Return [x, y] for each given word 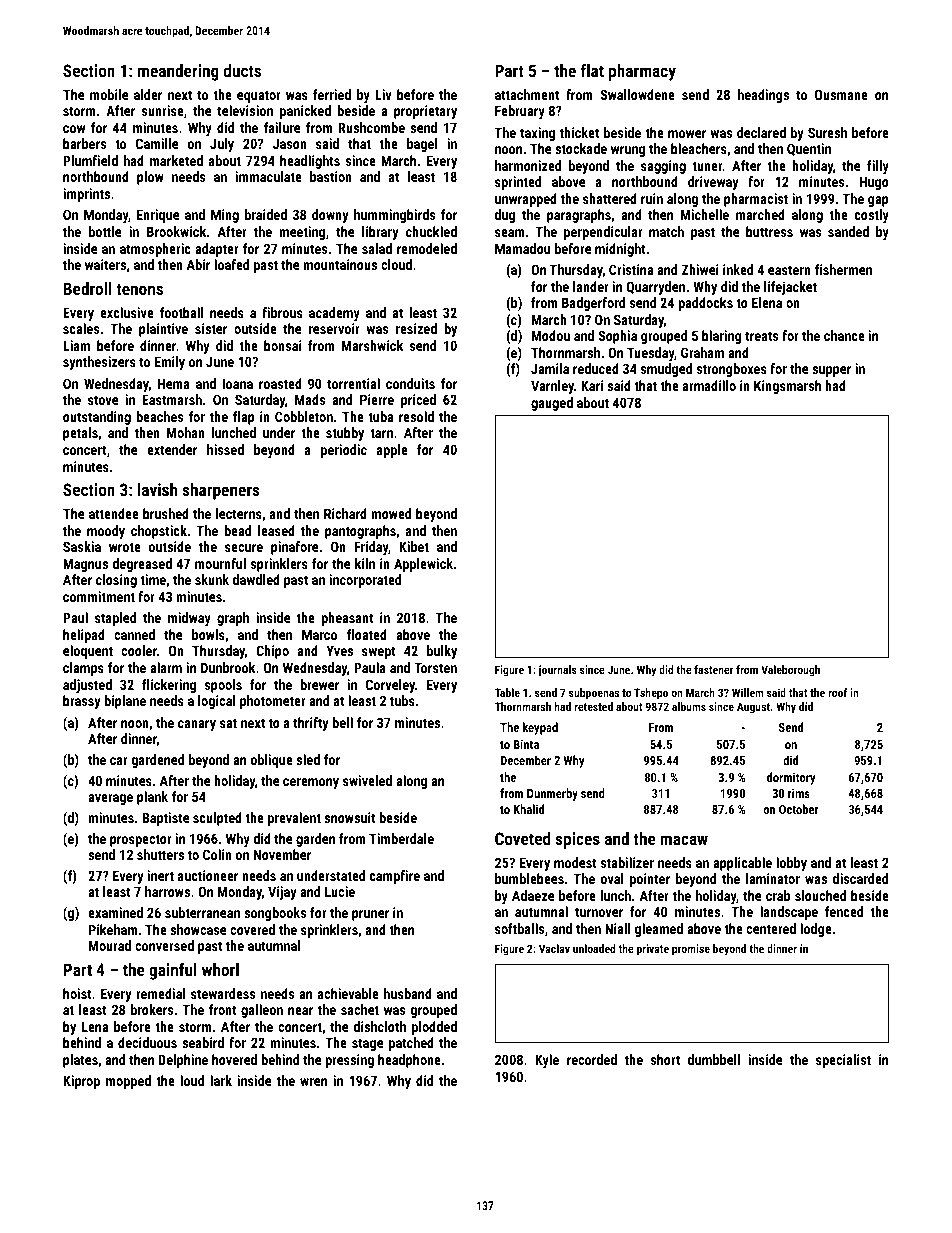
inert [161, 875]
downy [330, 216]
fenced [844, 911]
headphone [409, 1061]
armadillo [709, 385]
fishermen [843, 269]
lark [221, 1080]
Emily [170, 363]
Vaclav [554, 948]
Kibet [414, 546]
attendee [114, 513]
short [665, 1059]
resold [416, 416]
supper [831, 371]
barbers [84, 143]
